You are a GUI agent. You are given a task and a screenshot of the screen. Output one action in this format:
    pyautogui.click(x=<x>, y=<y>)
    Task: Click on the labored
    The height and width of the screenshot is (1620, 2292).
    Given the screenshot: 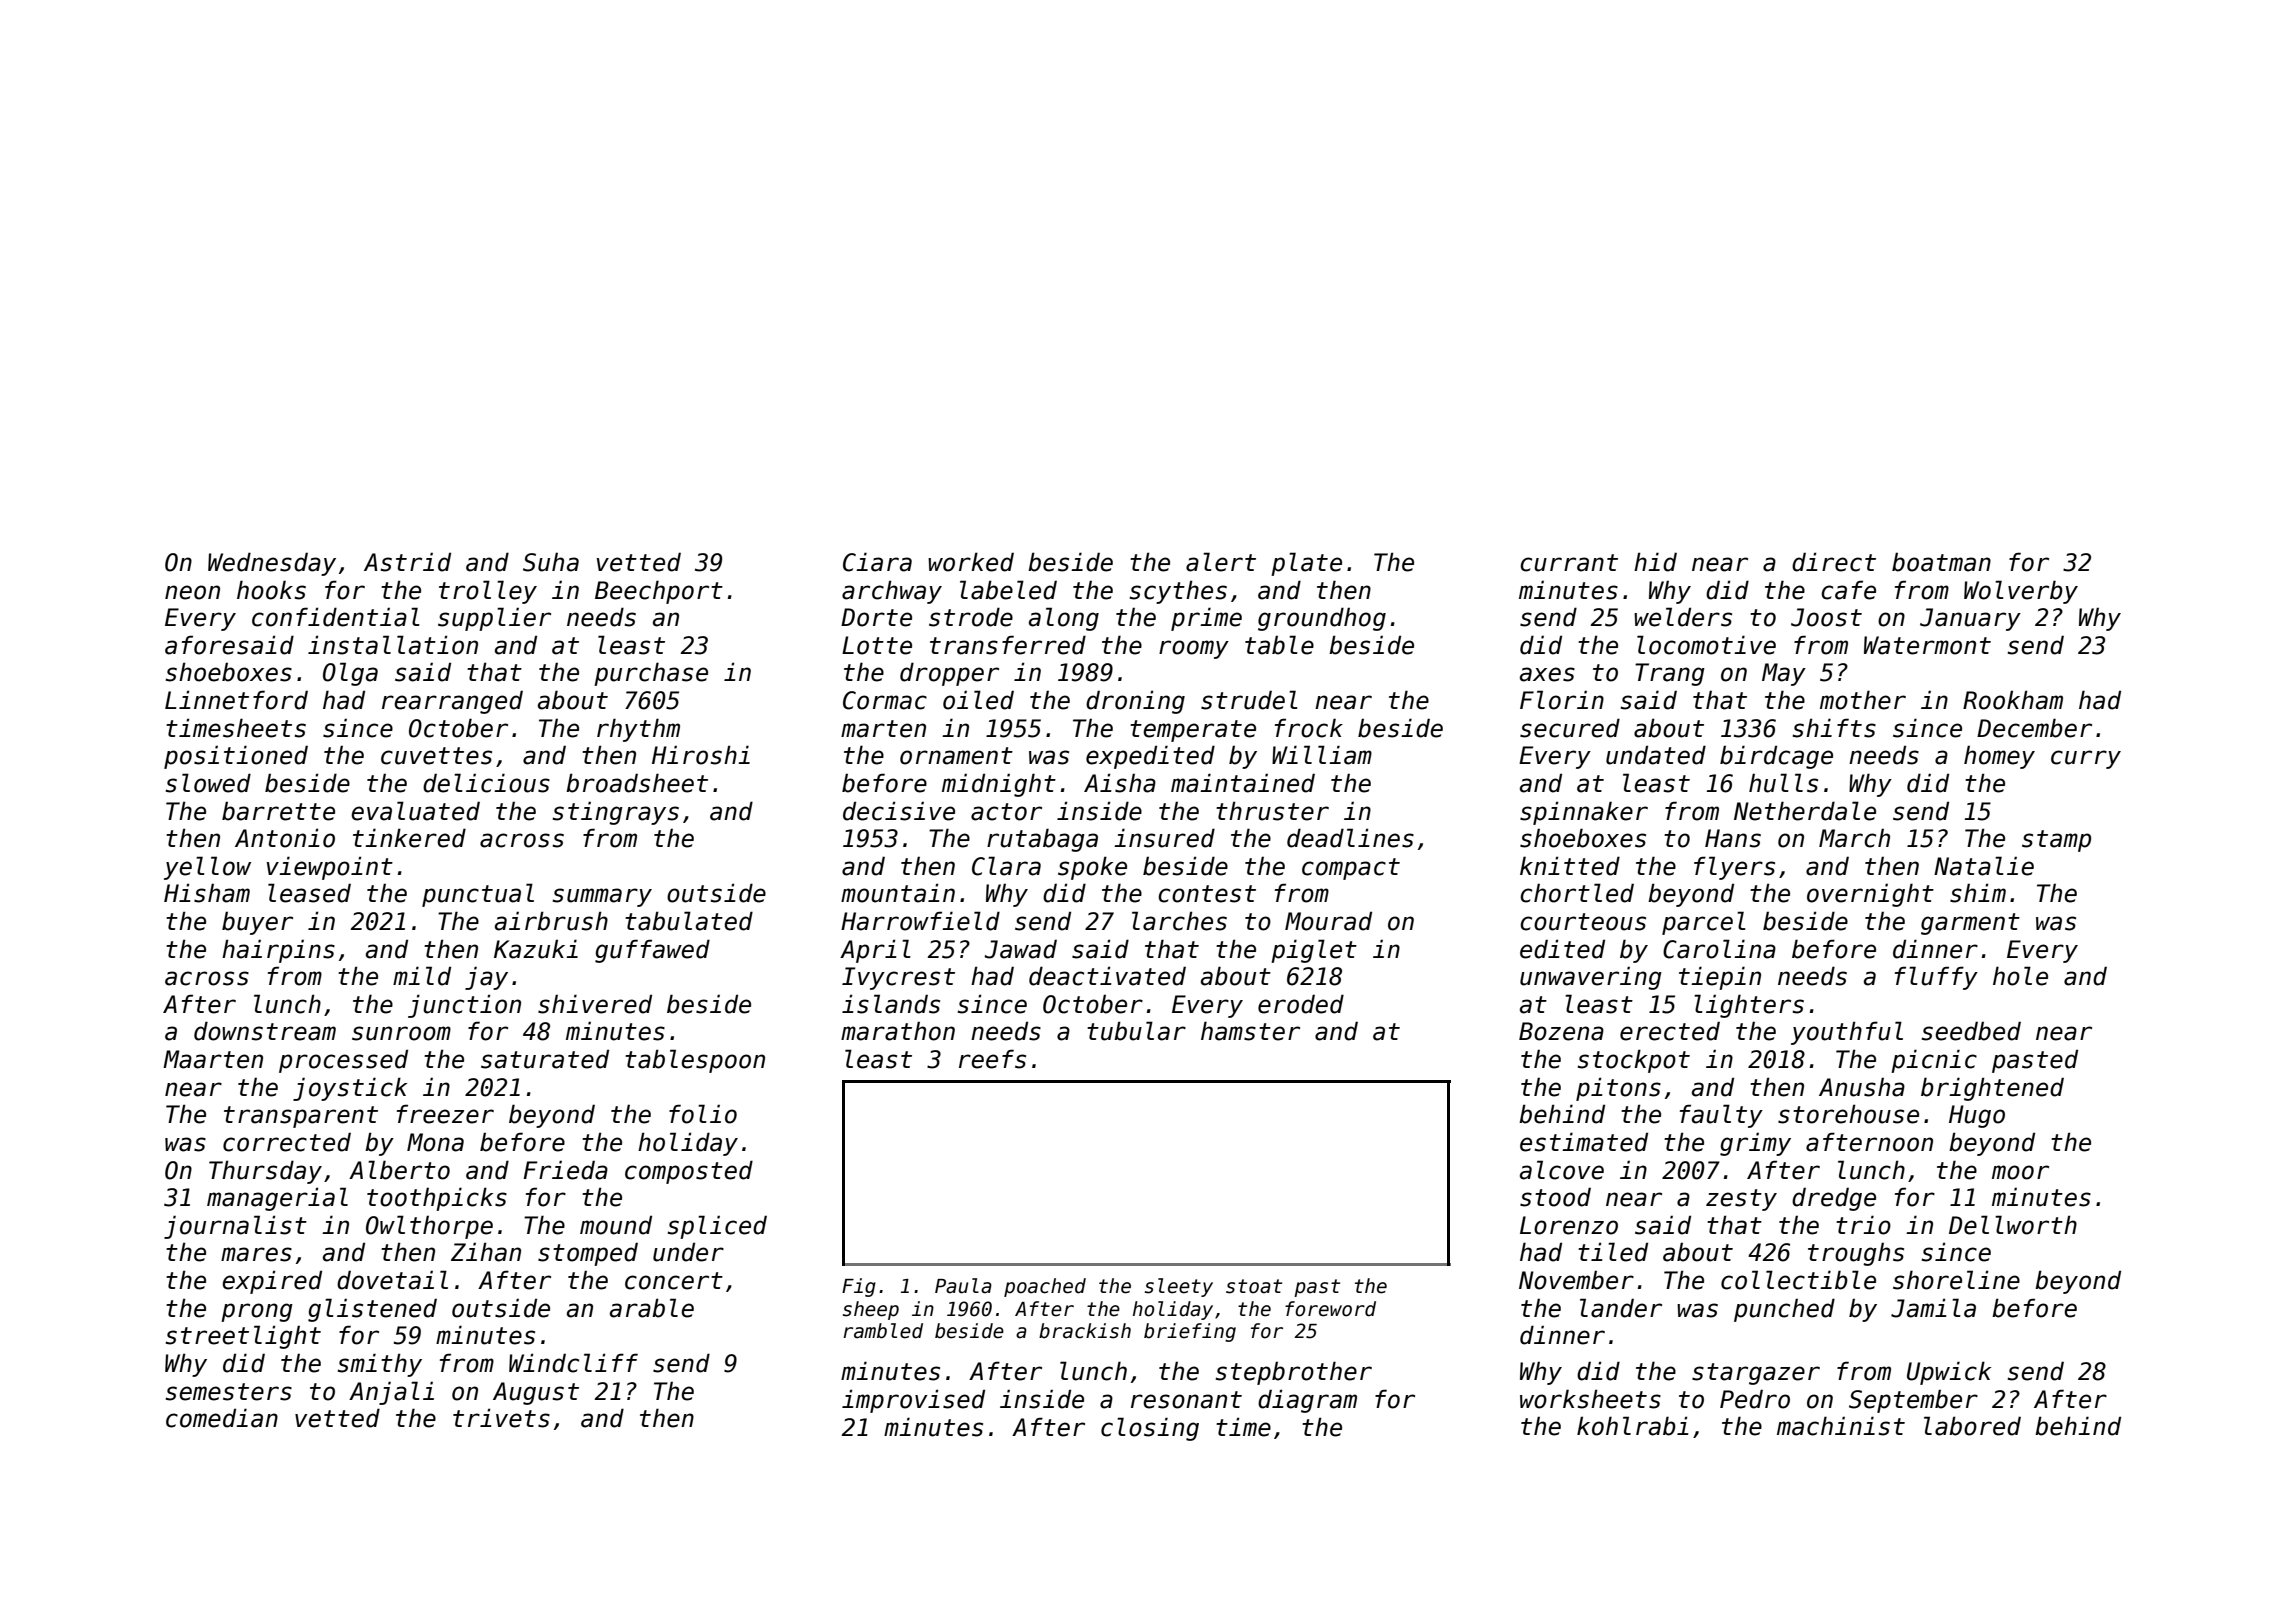 What is the action you would take?
    pyautogui.click(x=1972, y=1426)
